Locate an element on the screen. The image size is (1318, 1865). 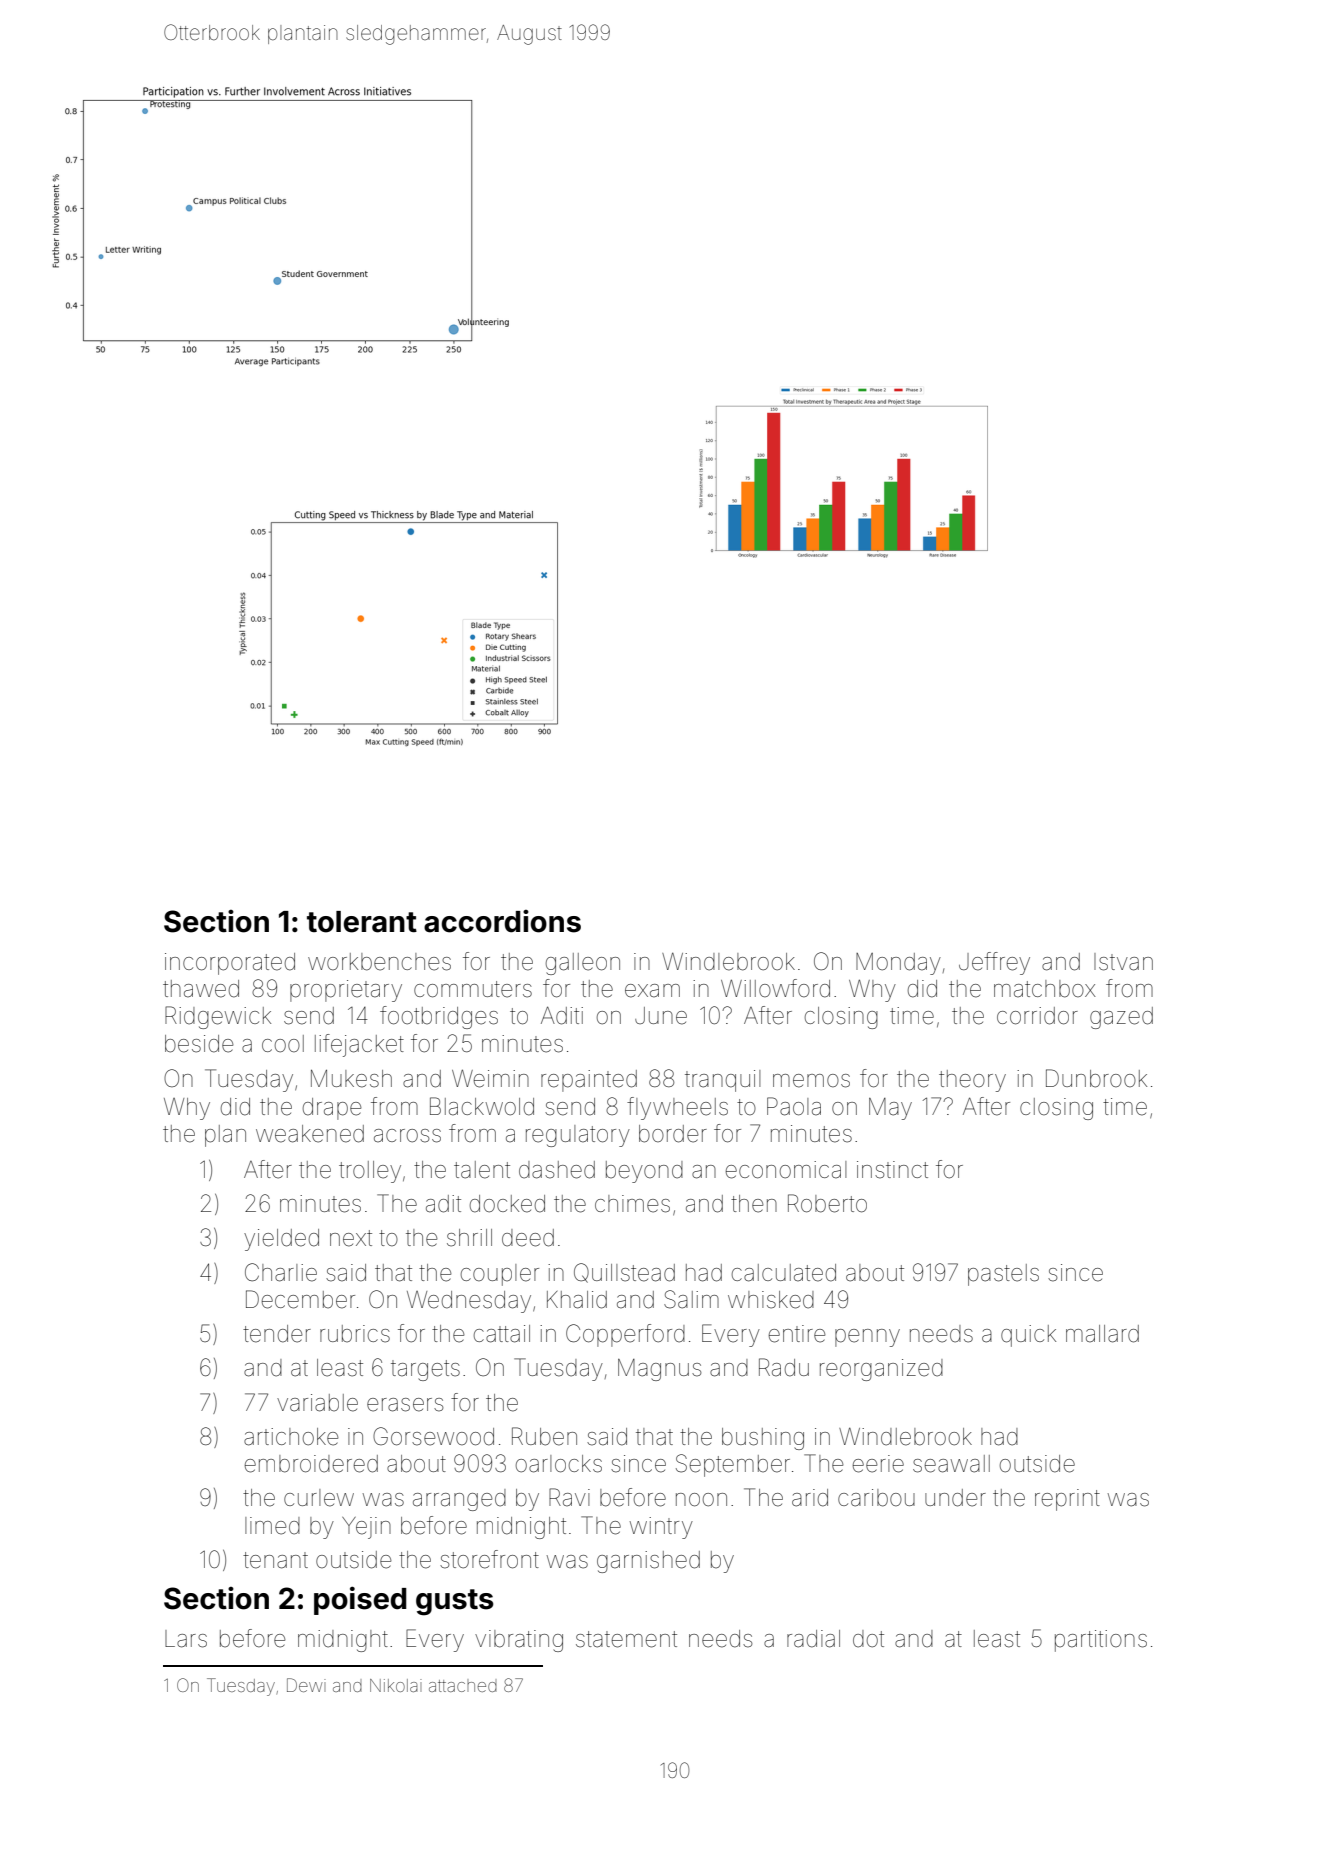
gazed is located at coordinates (1121, 1018).
